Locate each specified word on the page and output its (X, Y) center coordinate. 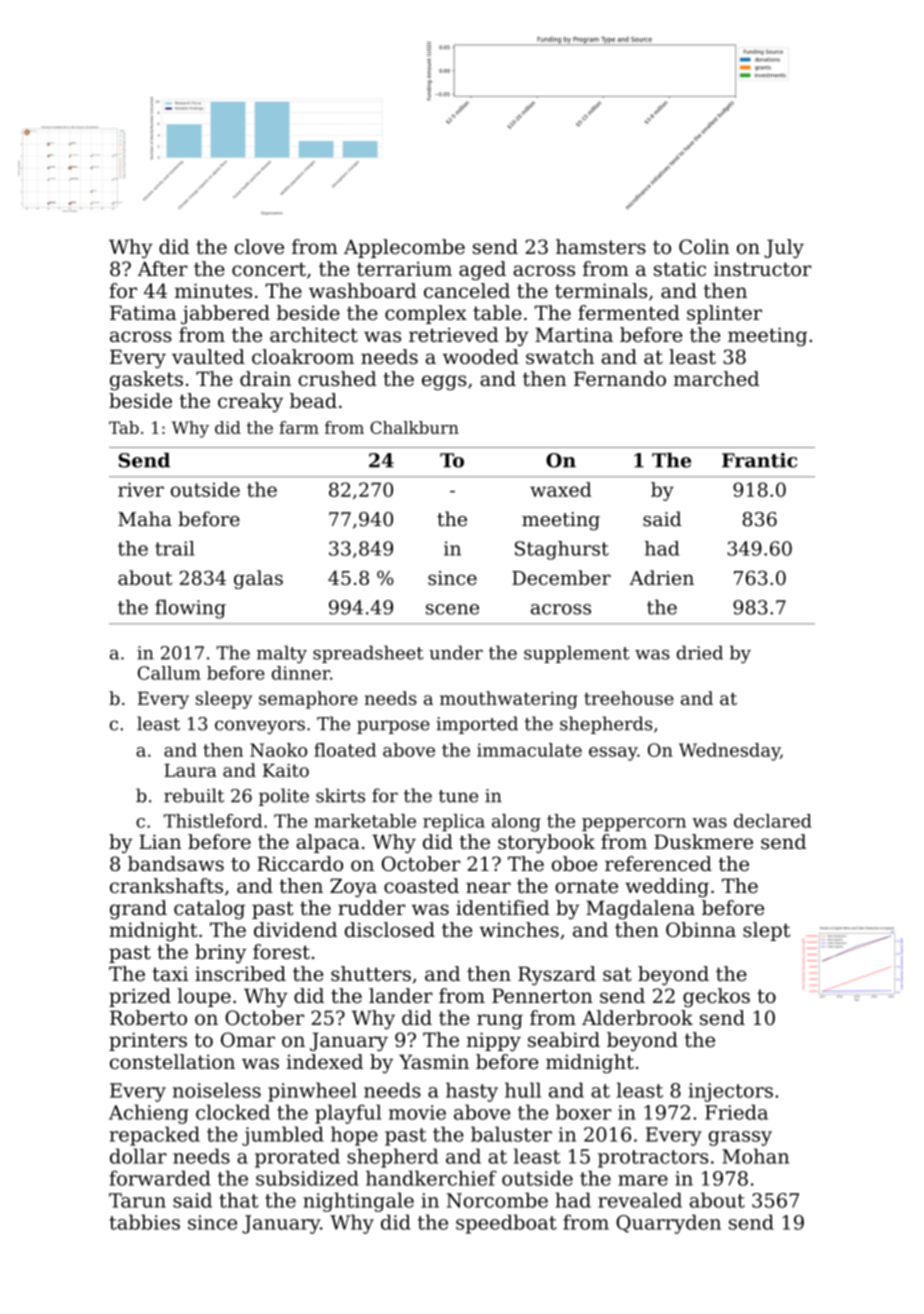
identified (502, 907)
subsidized (307, 1178)
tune (458, 796)
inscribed (240, 973)
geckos (716, 997)
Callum (169, 673)
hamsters (601, 246)
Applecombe (404, 248)
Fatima (143, 312)
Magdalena (640, 910)
